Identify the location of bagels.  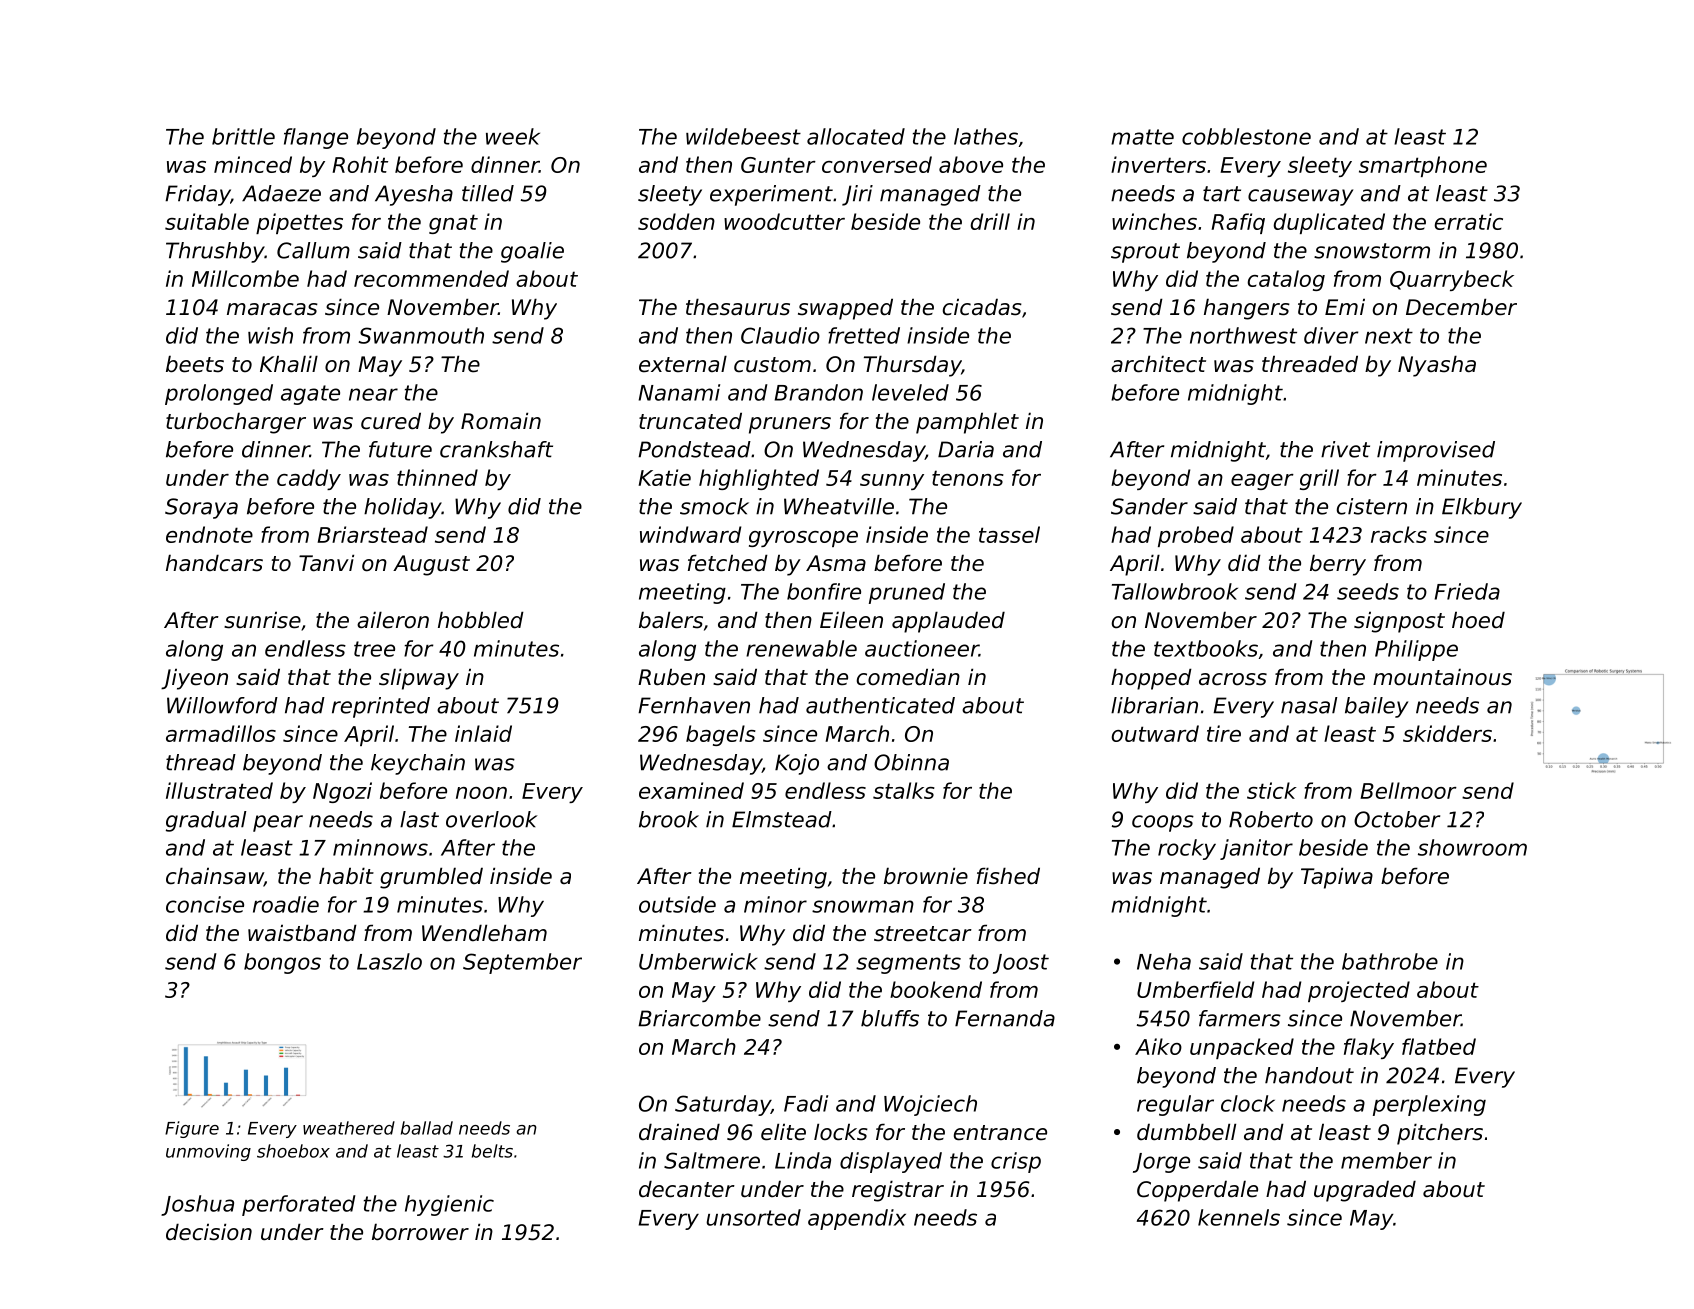
(721, 735).
